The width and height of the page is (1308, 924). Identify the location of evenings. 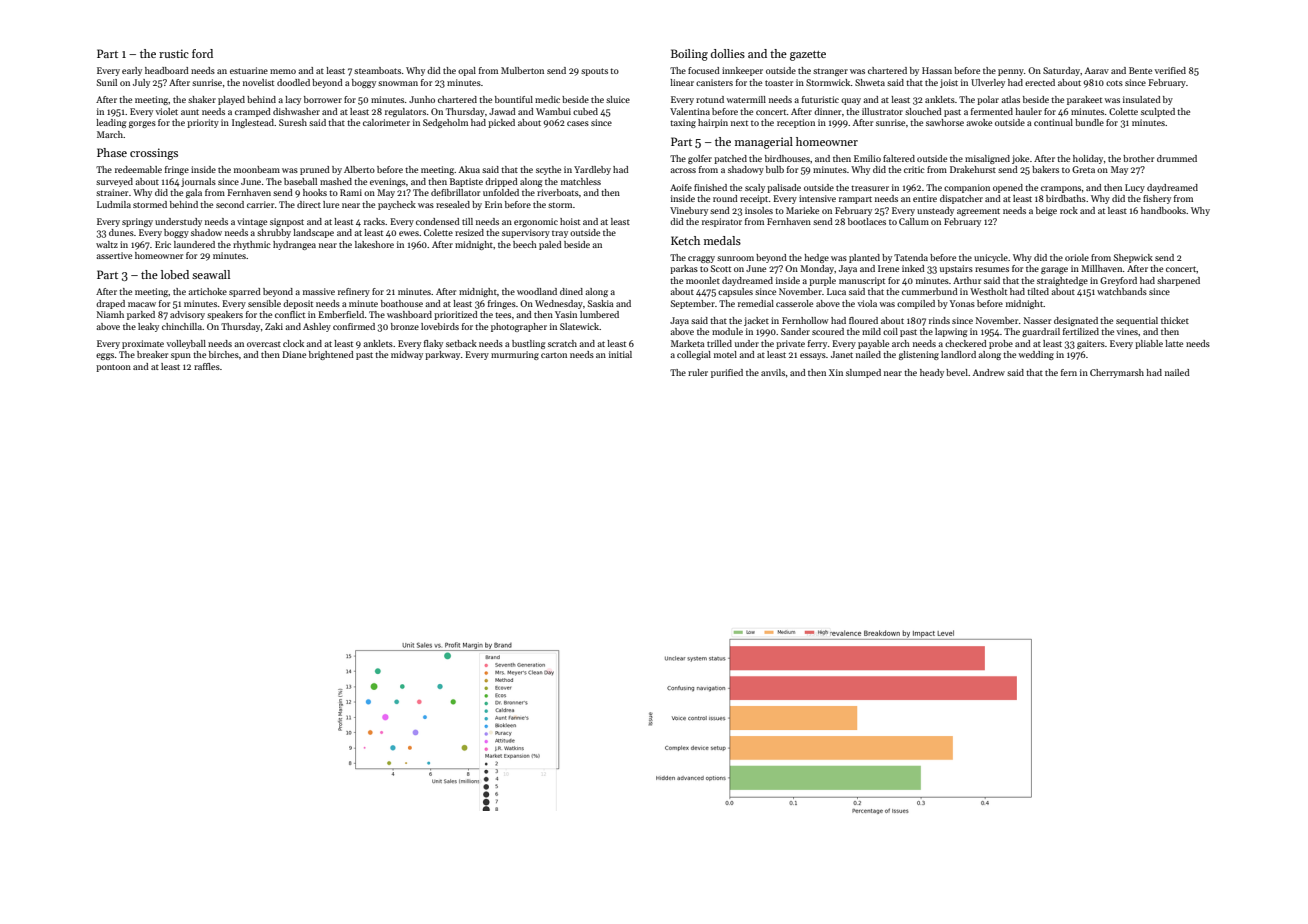
(388, 182).
